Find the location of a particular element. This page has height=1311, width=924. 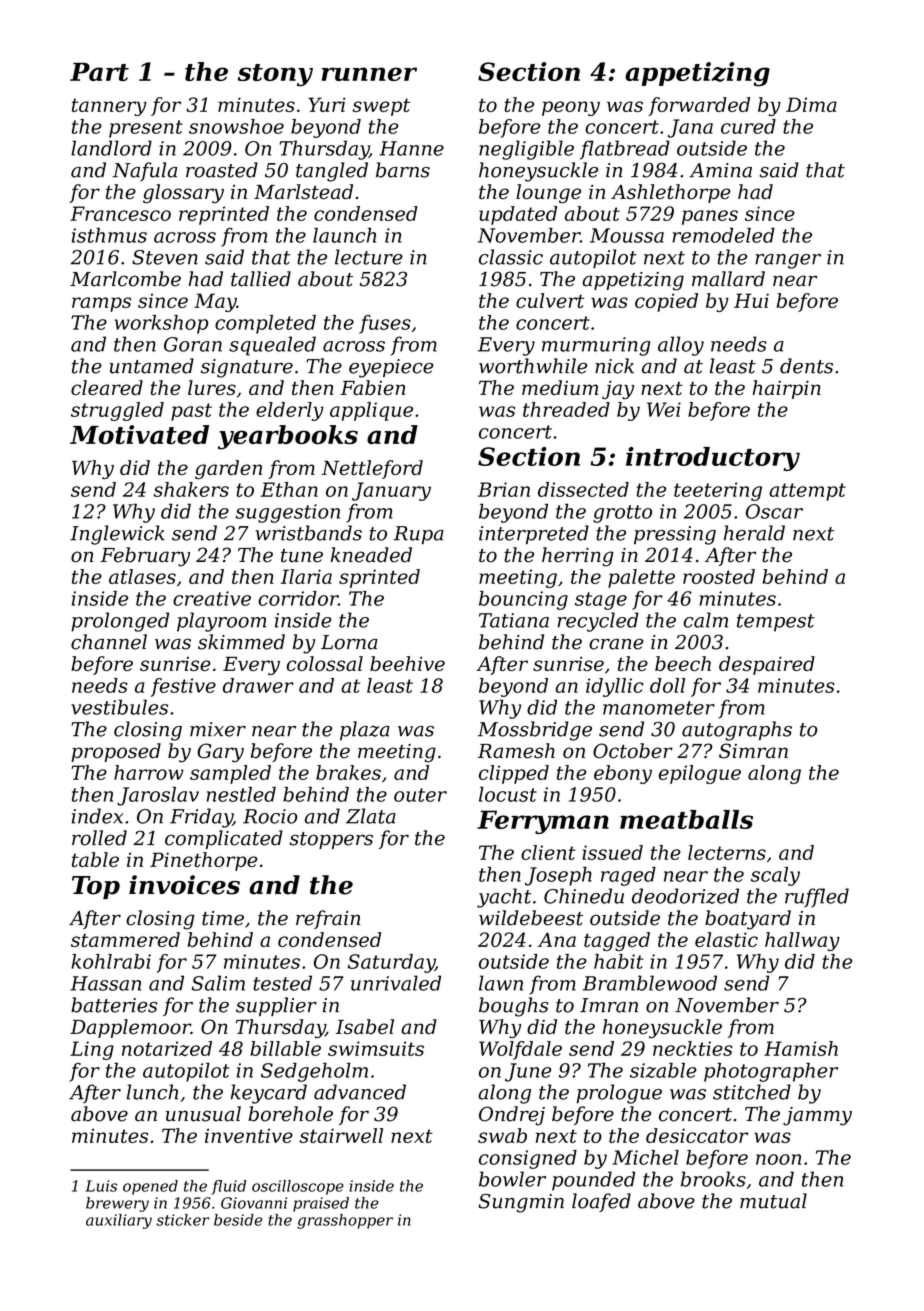

runner is located at coordinates (369, 74).
